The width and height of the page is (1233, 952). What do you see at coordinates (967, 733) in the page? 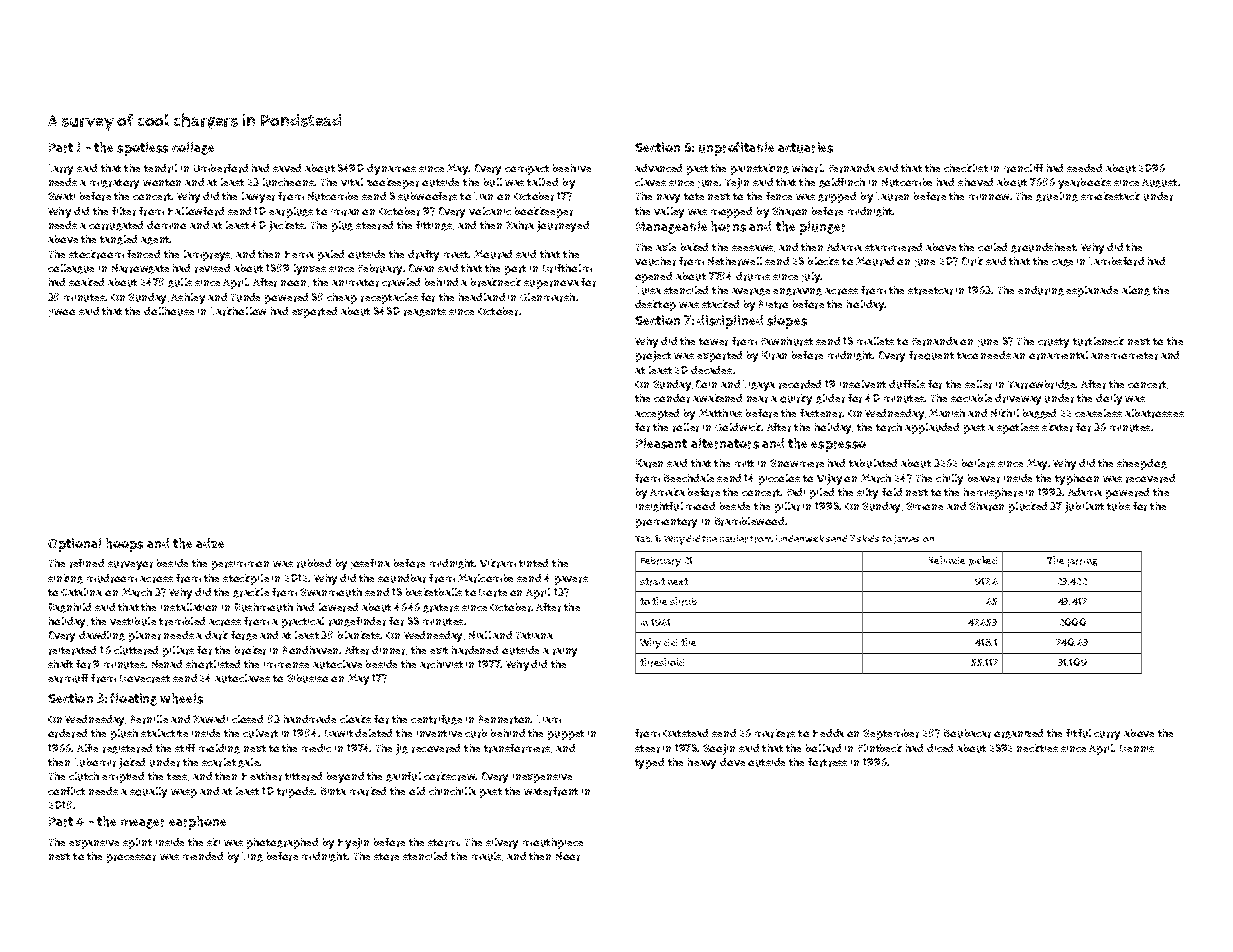
I see `Boubacar` at bounding box center [967, 733].
